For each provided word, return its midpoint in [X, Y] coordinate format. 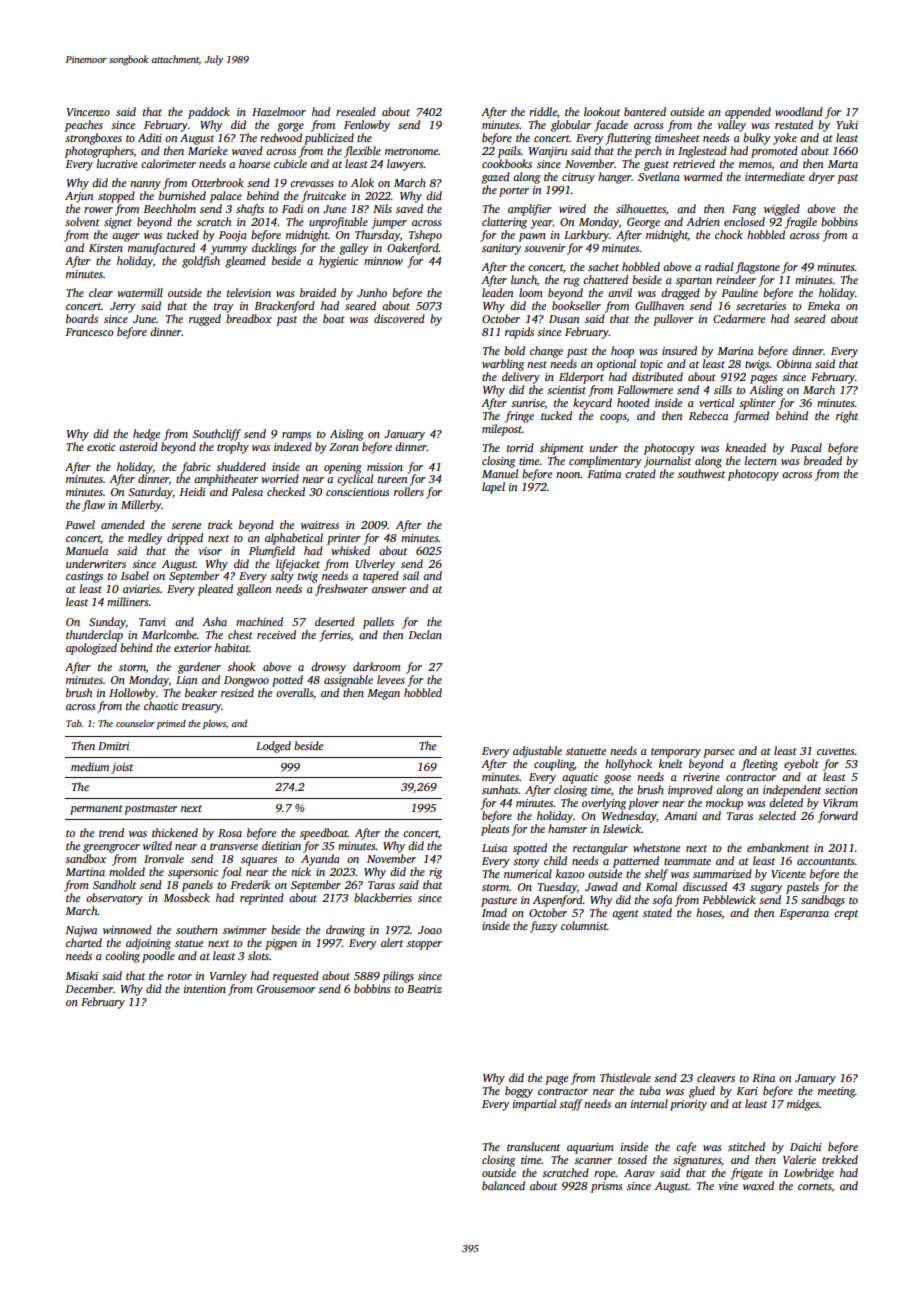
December [89, 988]
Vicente [788, 874]
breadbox [249, 318]
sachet [603, 266]
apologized [91, 649]
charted [84, 942]
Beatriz [424, 989]
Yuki [847, 124]
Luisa [494, 848]
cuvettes [835, 751]
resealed [356, 111]
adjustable [537, 752]
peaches [84, 126]
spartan [694, 282]
